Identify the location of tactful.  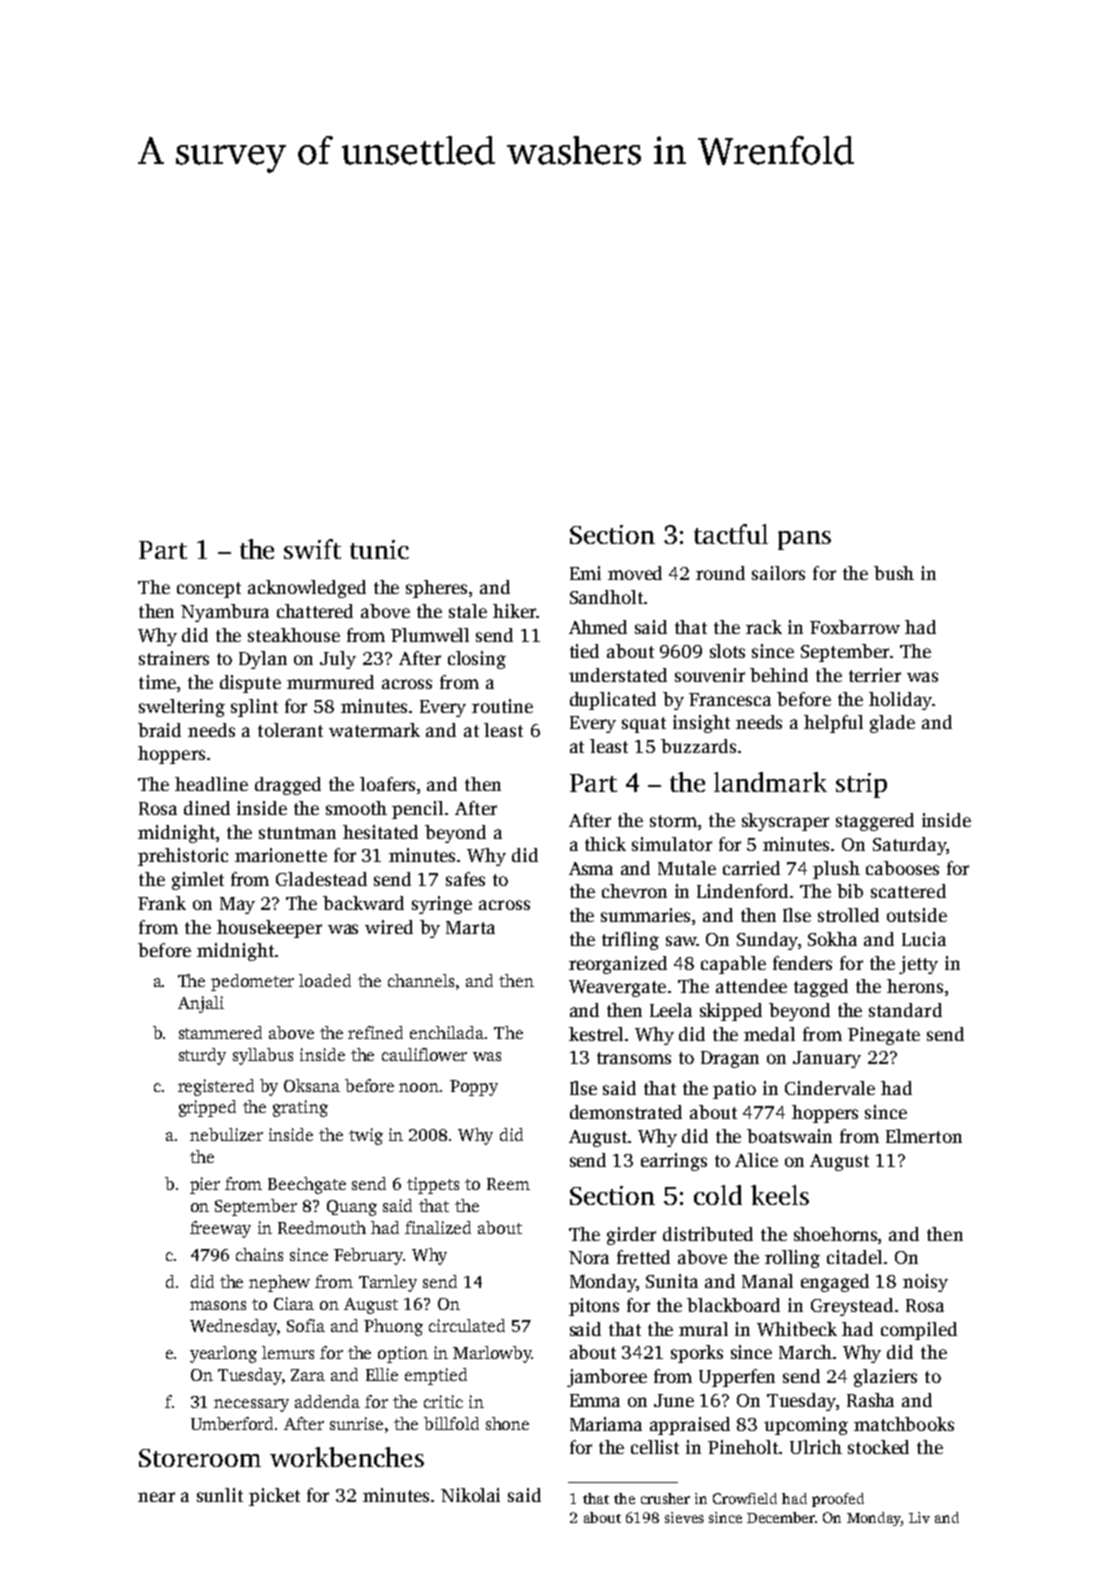
(731, 534).
